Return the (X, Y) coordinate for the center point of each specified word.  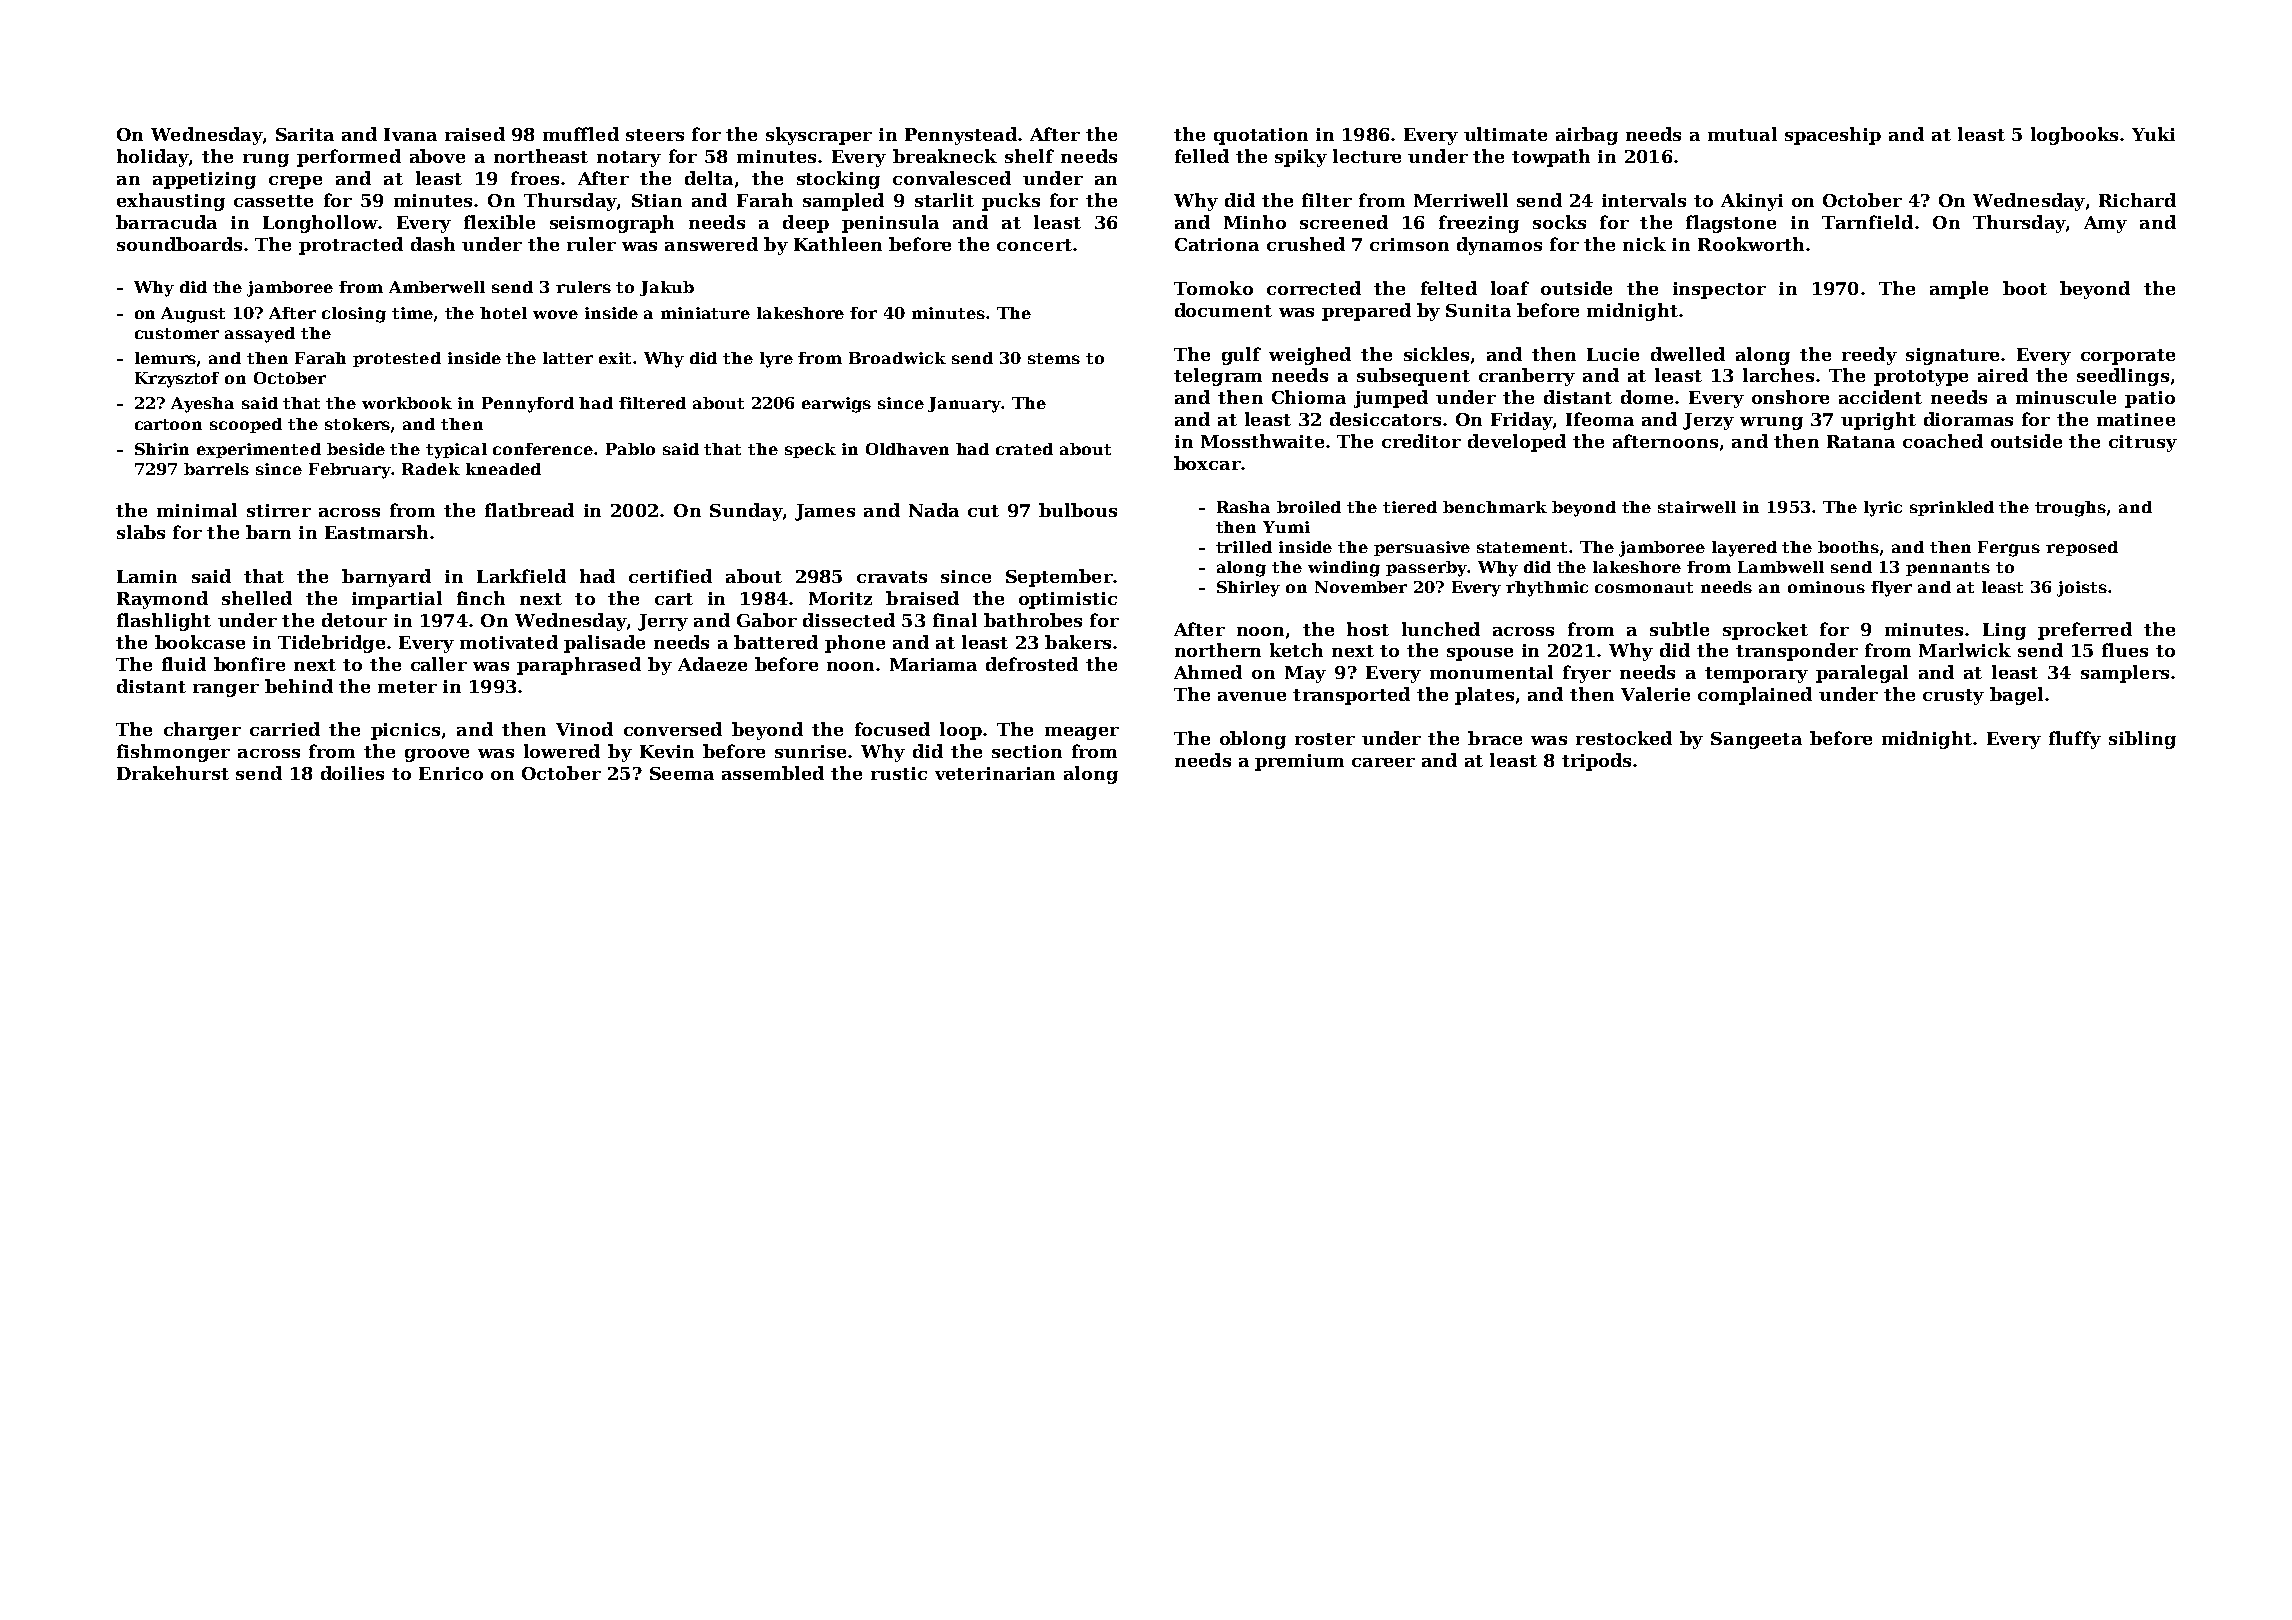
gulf (1241, 356)
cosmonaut (1644, 587)
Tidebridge (331, 644)
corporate (2128, 357)
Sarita (305, 134)
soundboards (179, 244)
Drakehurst (173, 773)
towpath (1551, 158)
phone (855, 644)
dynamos (1499, 246)
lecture (1367, 156)
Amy (2105, 224)
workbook (407, 403)
